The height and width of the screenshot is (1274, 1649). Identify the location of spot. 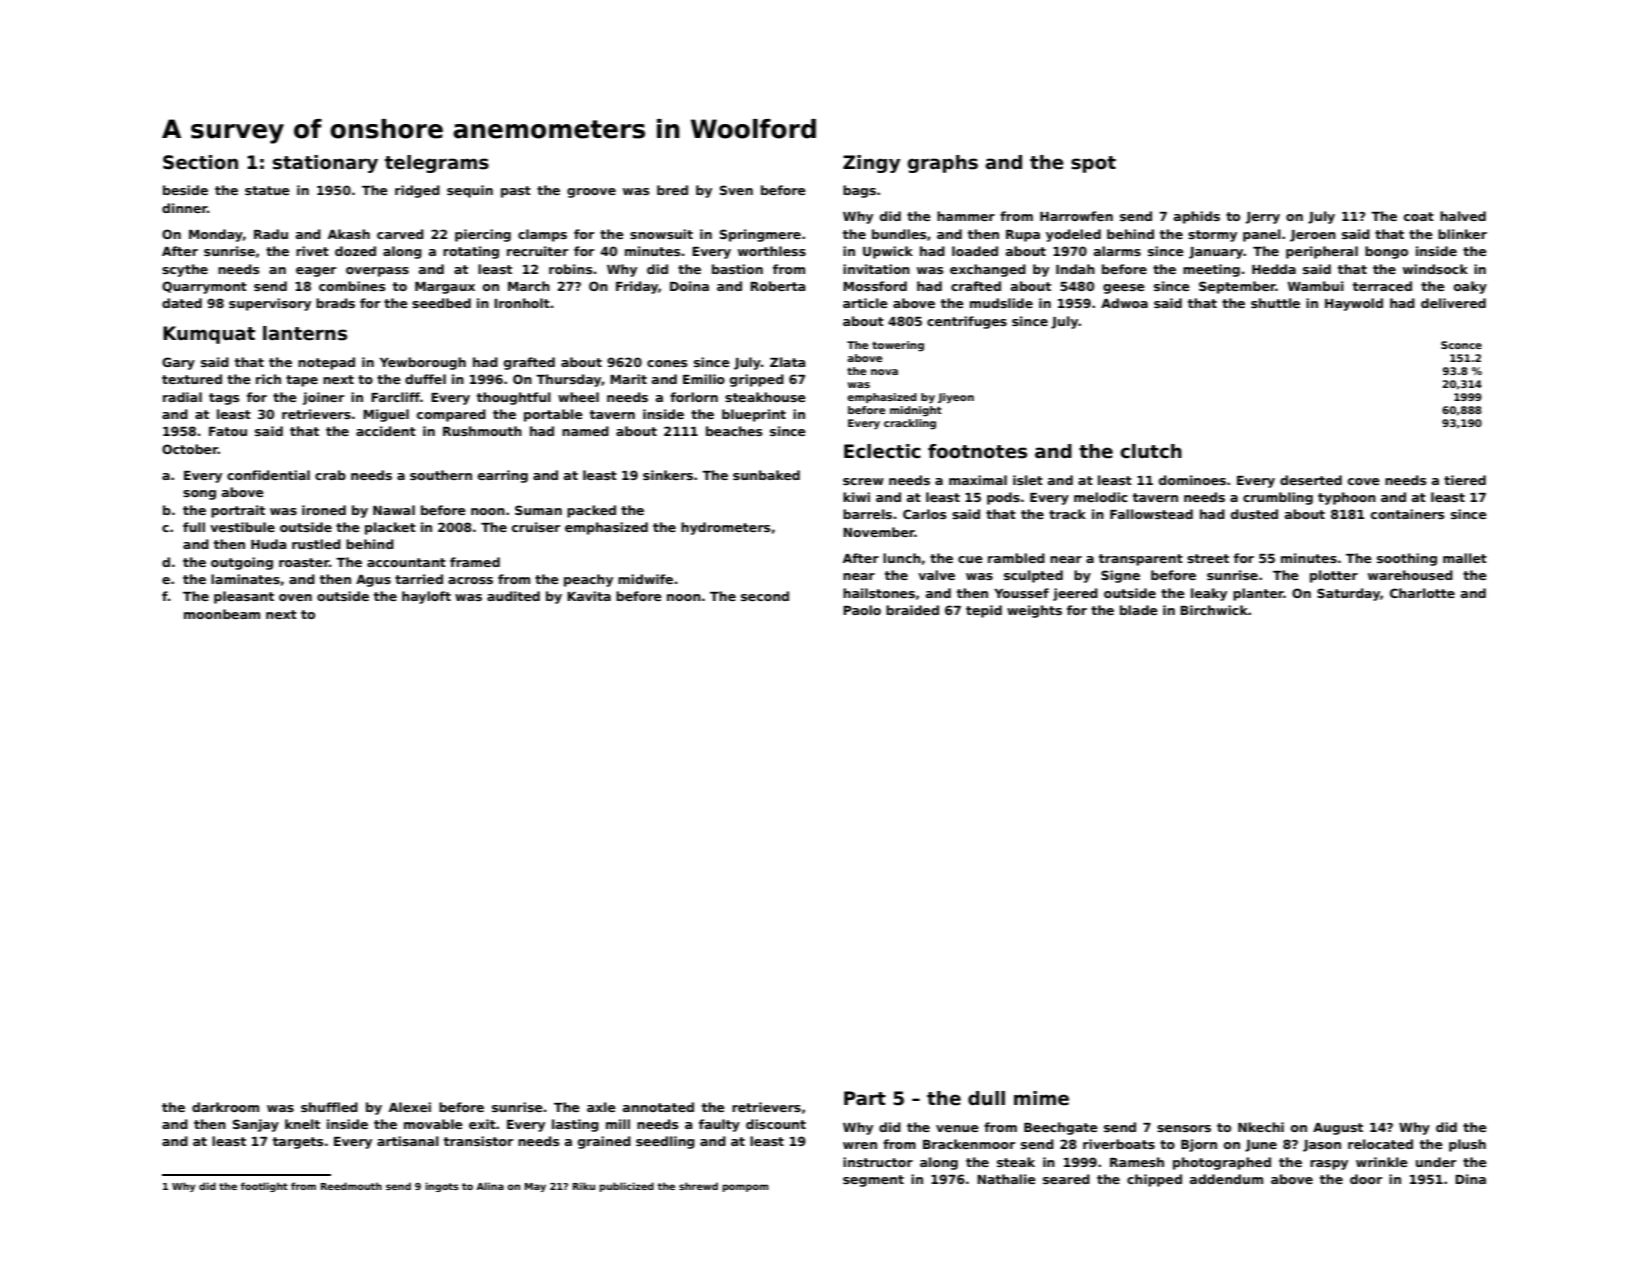
(1093, 164).
